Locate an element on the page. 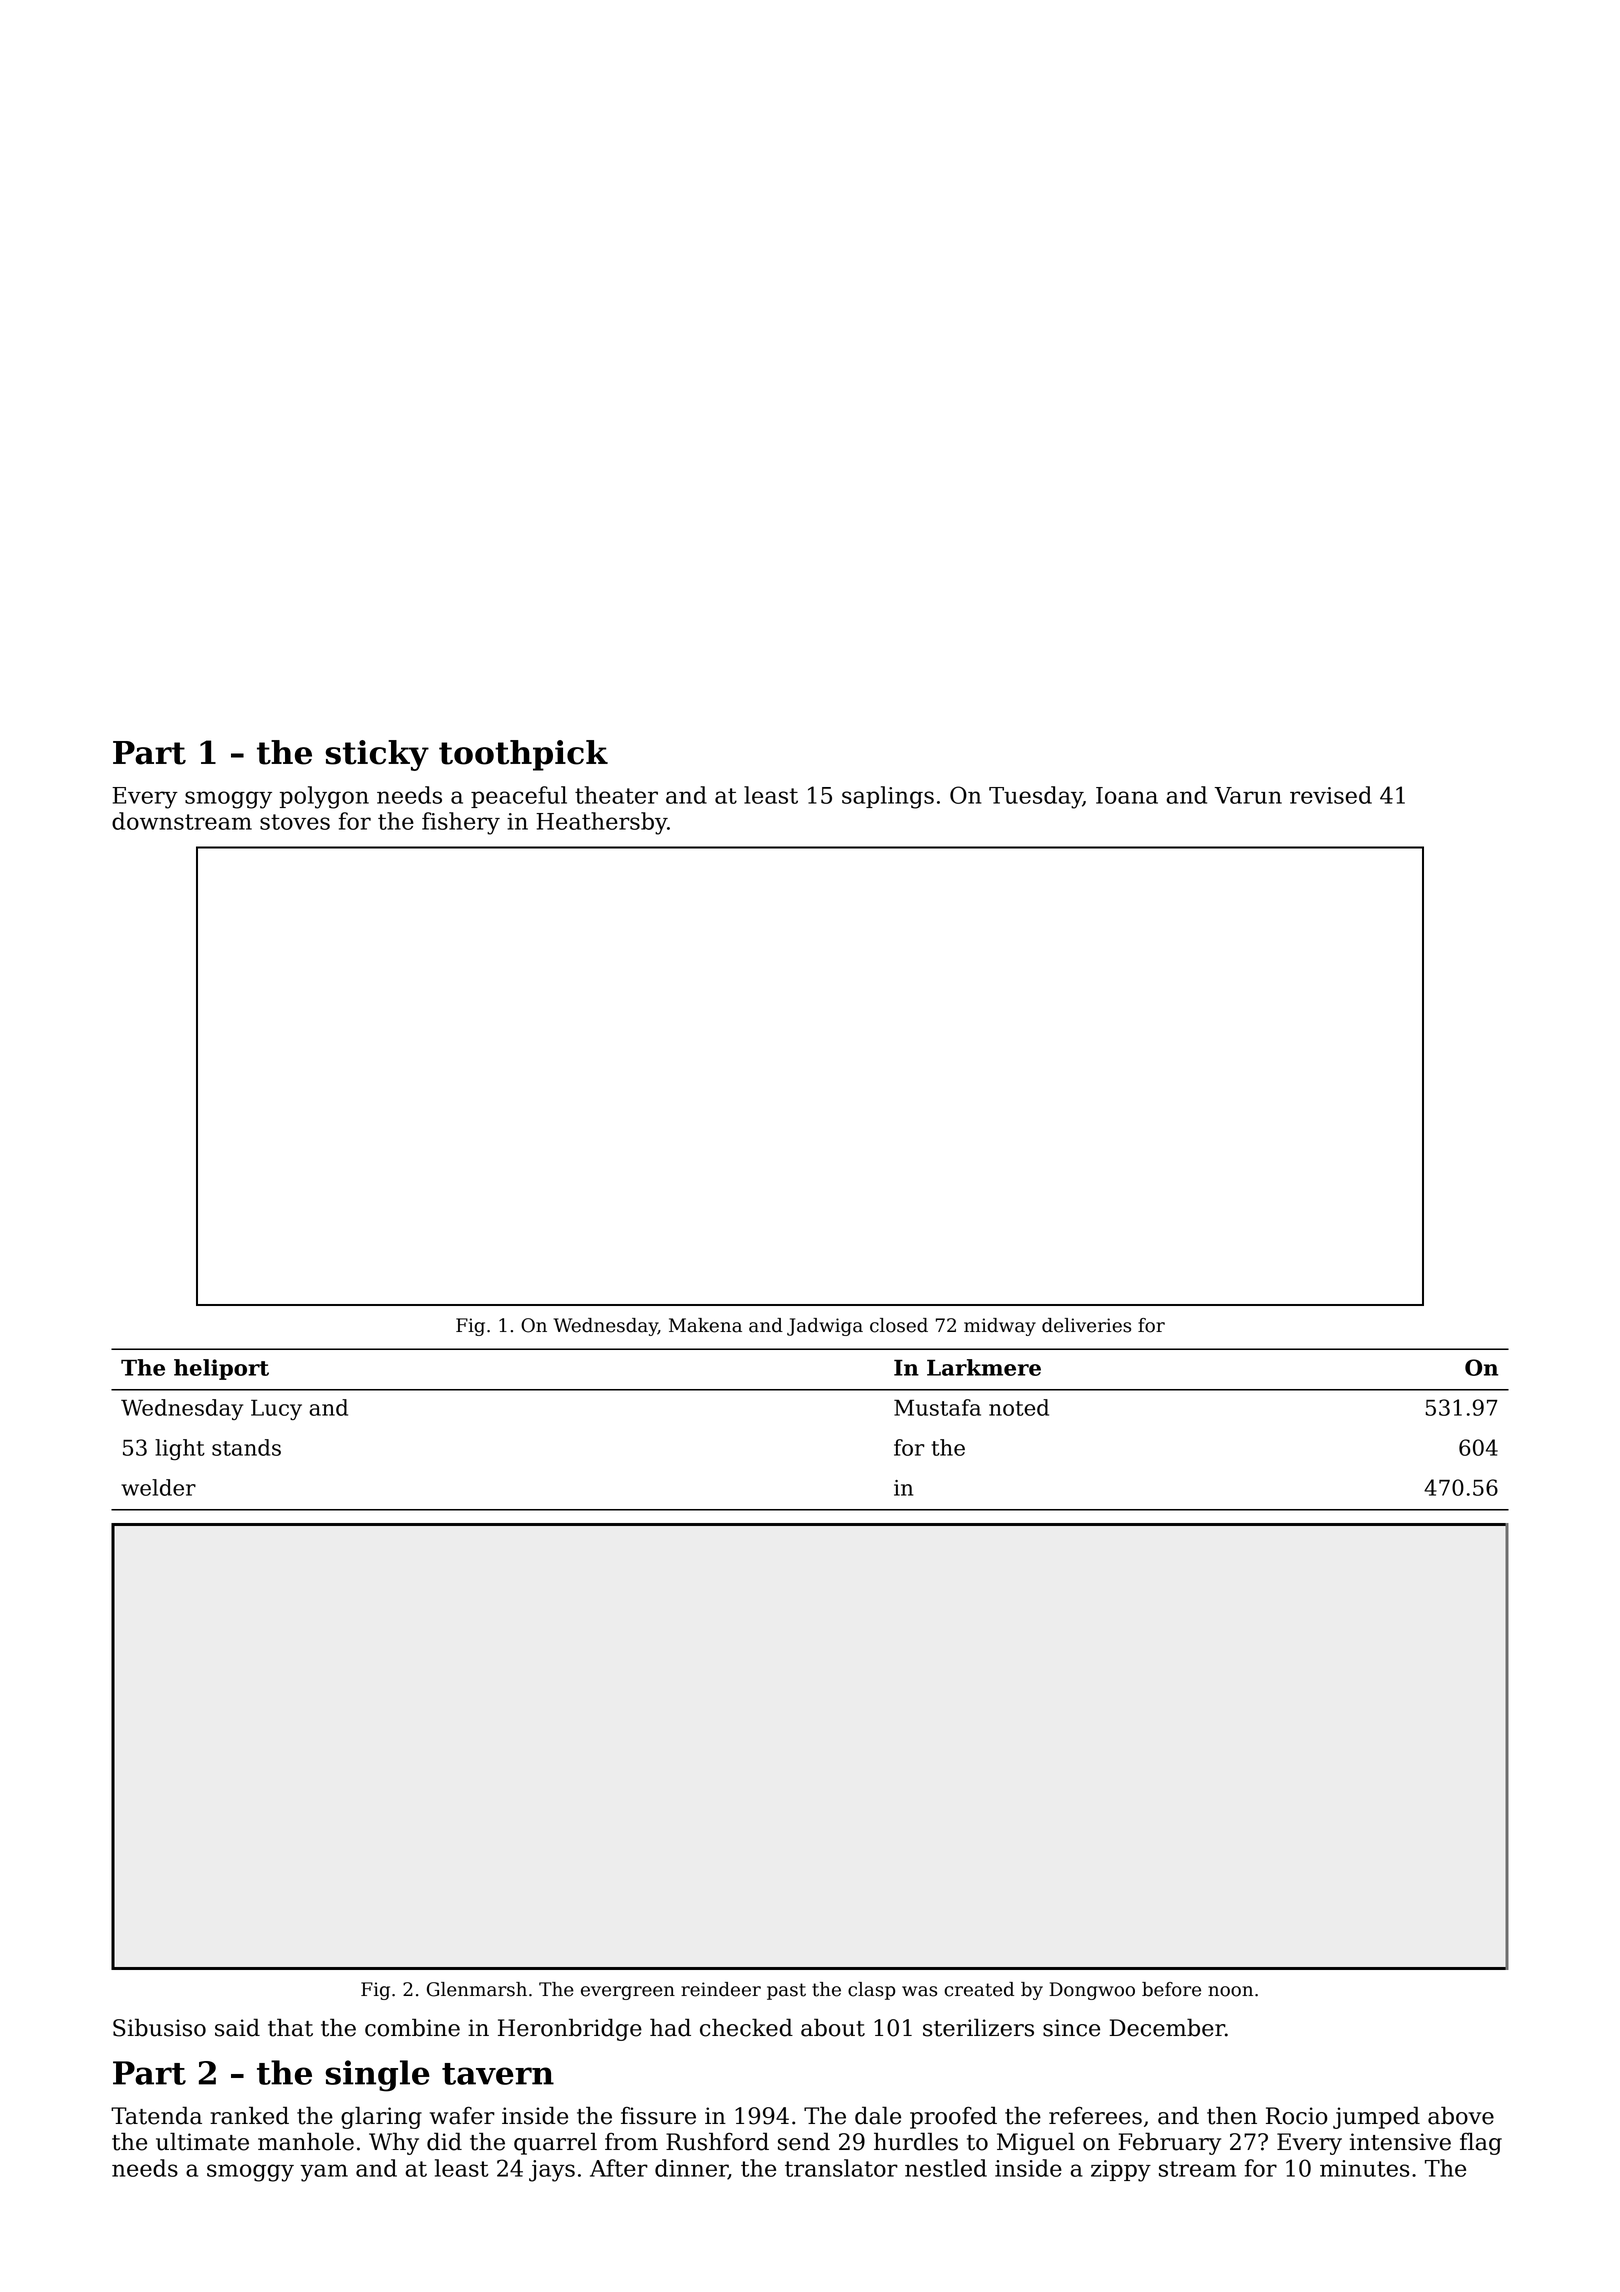 The width and height of the image is (1620, 2292). welder is located at coordinates (158, 1487).
